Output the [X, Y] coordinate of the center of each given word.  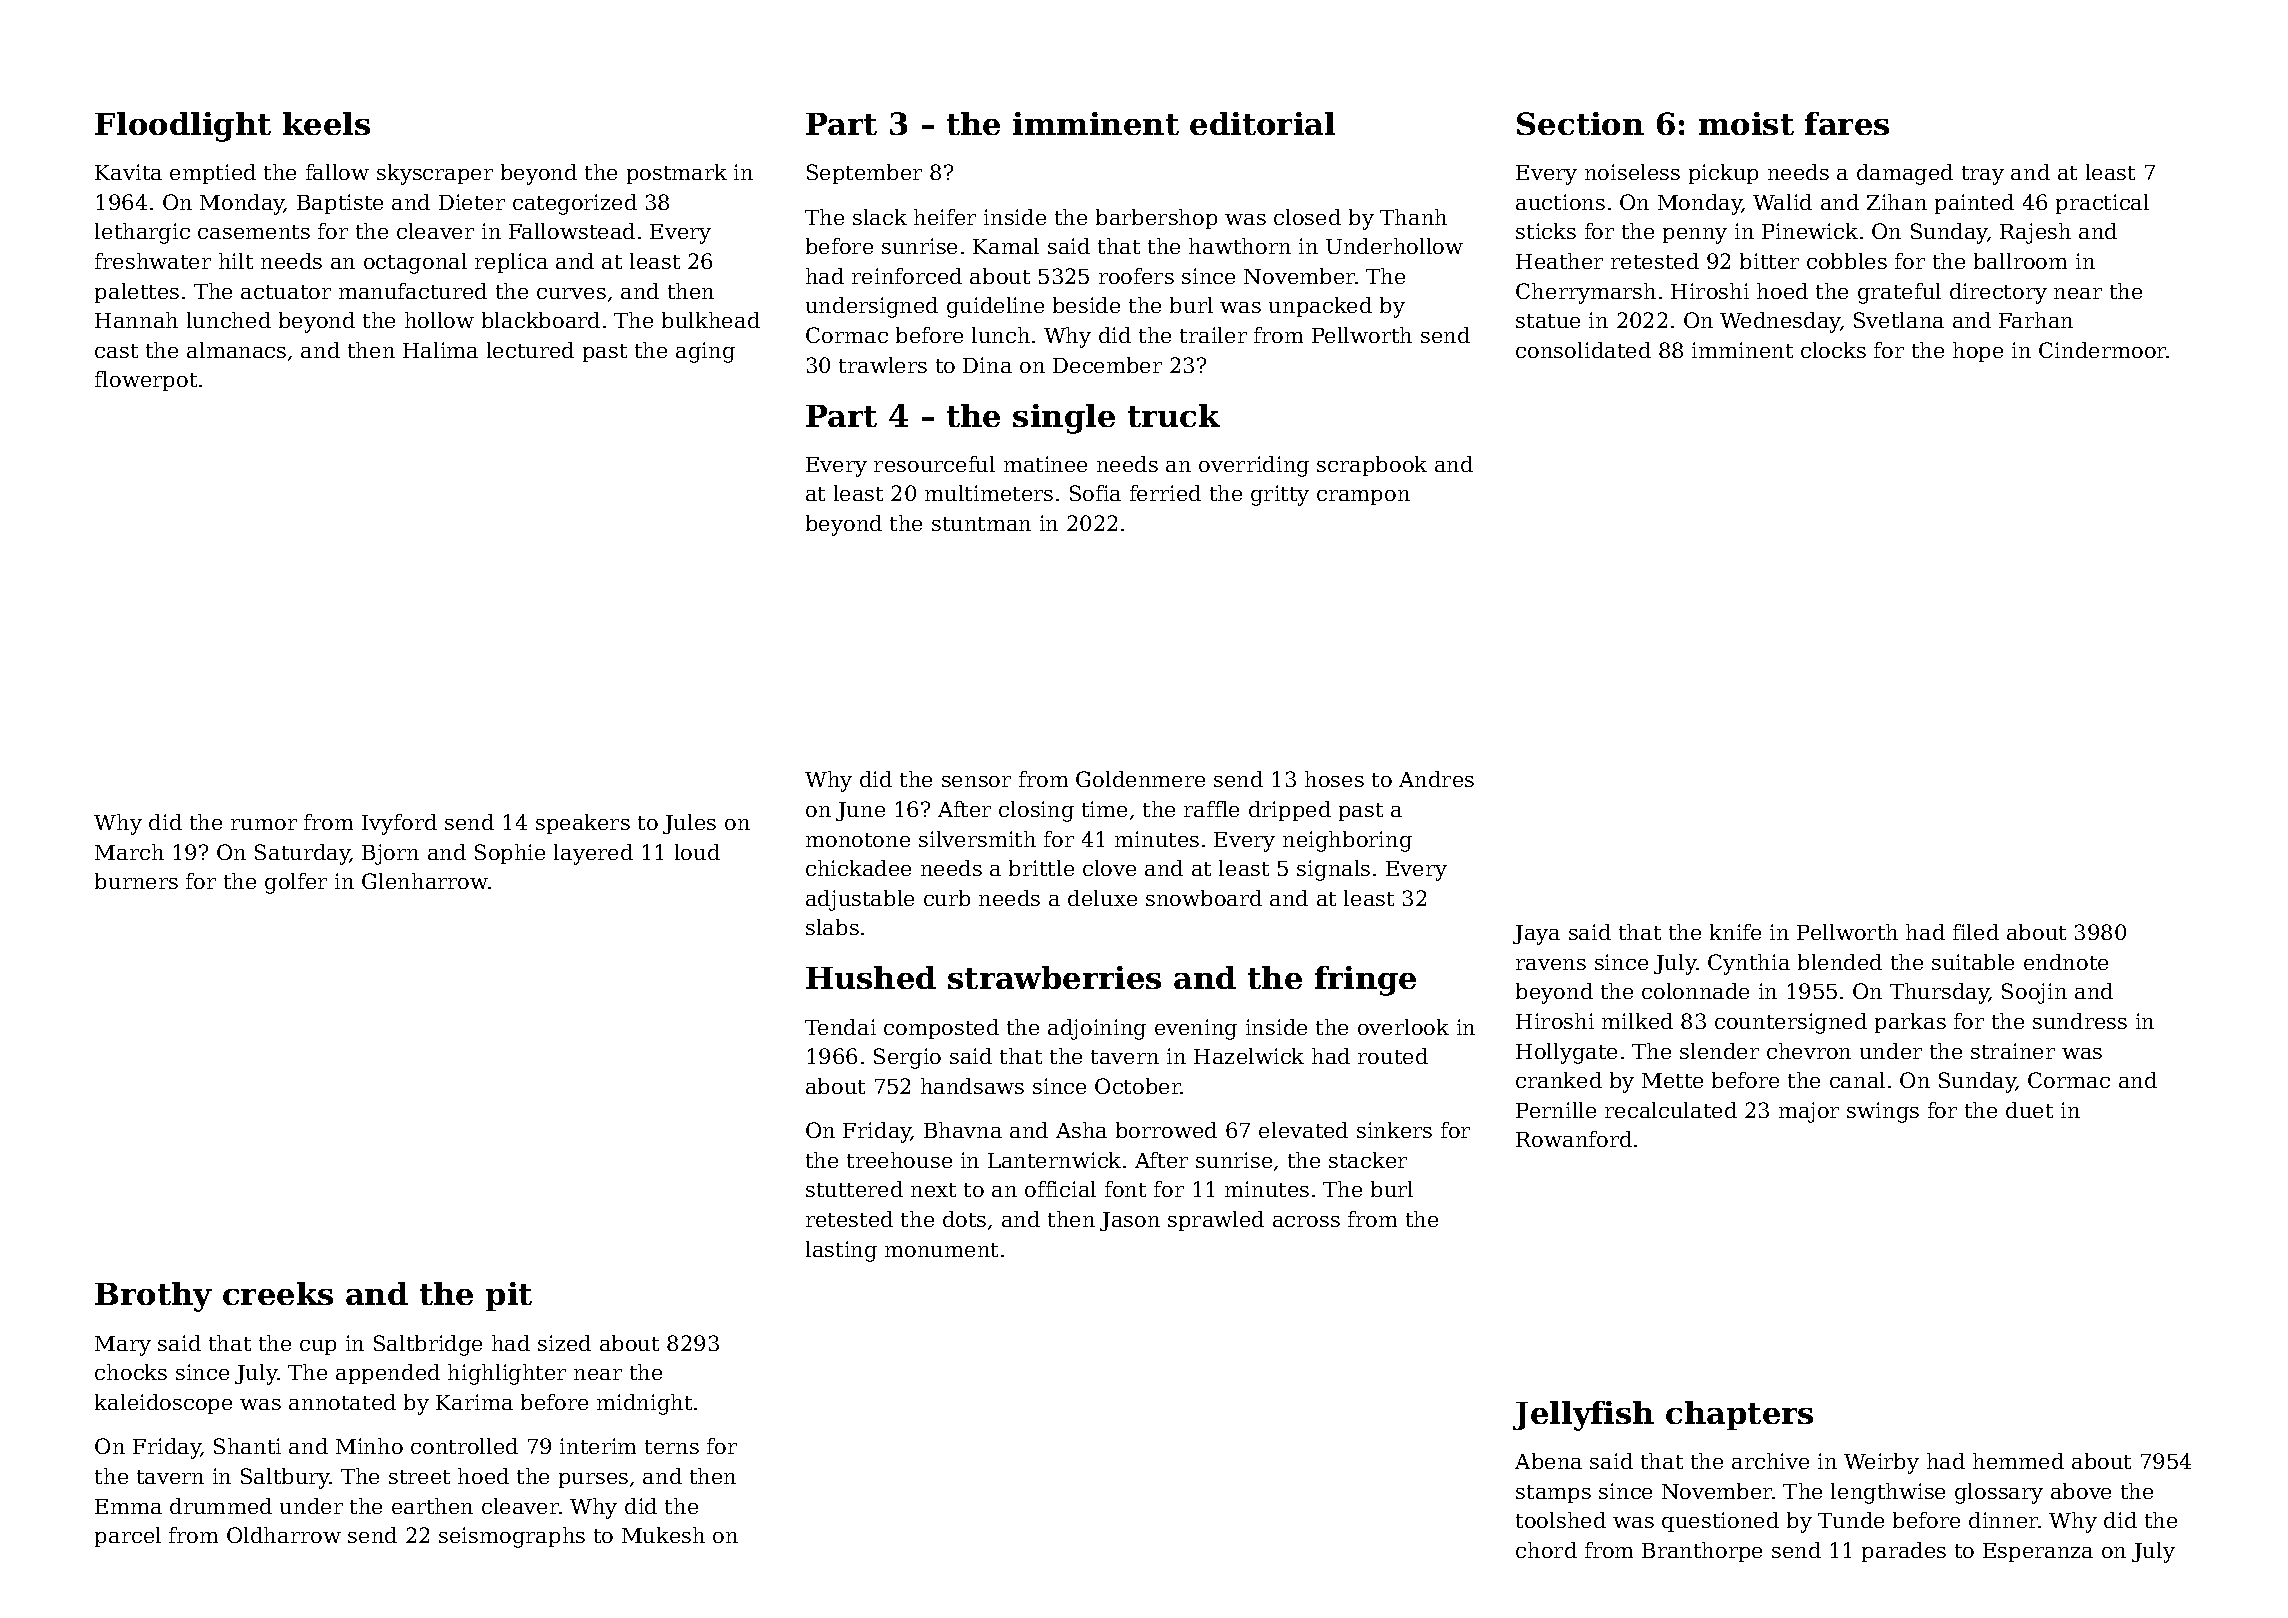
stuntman [981, 524]
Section [1580, 123]
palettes [137, 293]
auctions [1560, 202]
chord [1546, 1550]
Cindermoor [2103, 350]
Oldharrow [284, 1535]
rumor [264, 824]
